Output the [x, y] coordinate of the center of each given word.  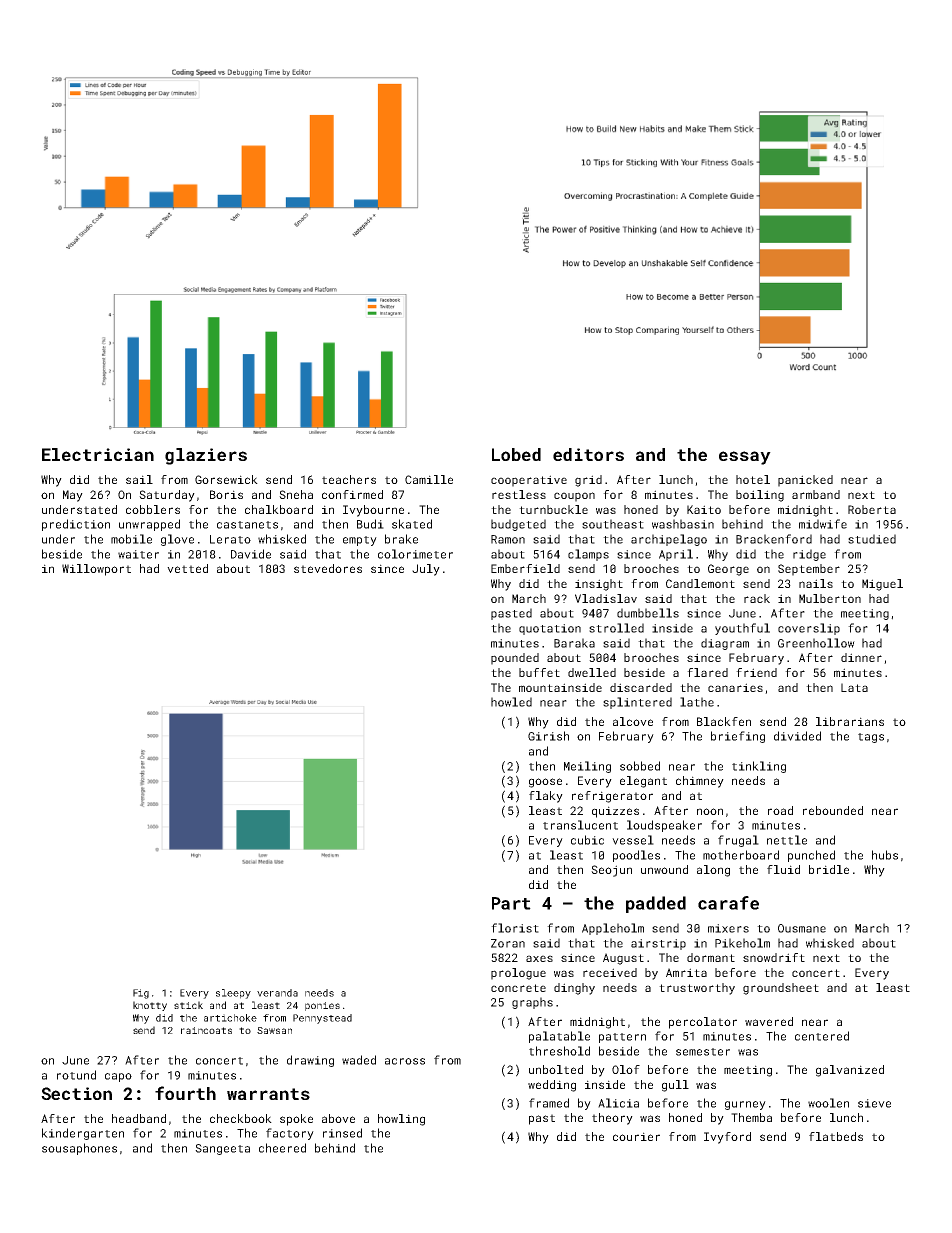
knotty [150, 1006]
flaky [546, 797]
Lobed [516, 454]
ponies [322, 1006]
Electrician [98, 454]
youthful [742, 629]
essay [745, 458]
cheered [282, 1148]
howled [511, 702]
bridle [829, 869]
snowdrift [774, 957]
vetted [187, 568]
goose [545, 783]
